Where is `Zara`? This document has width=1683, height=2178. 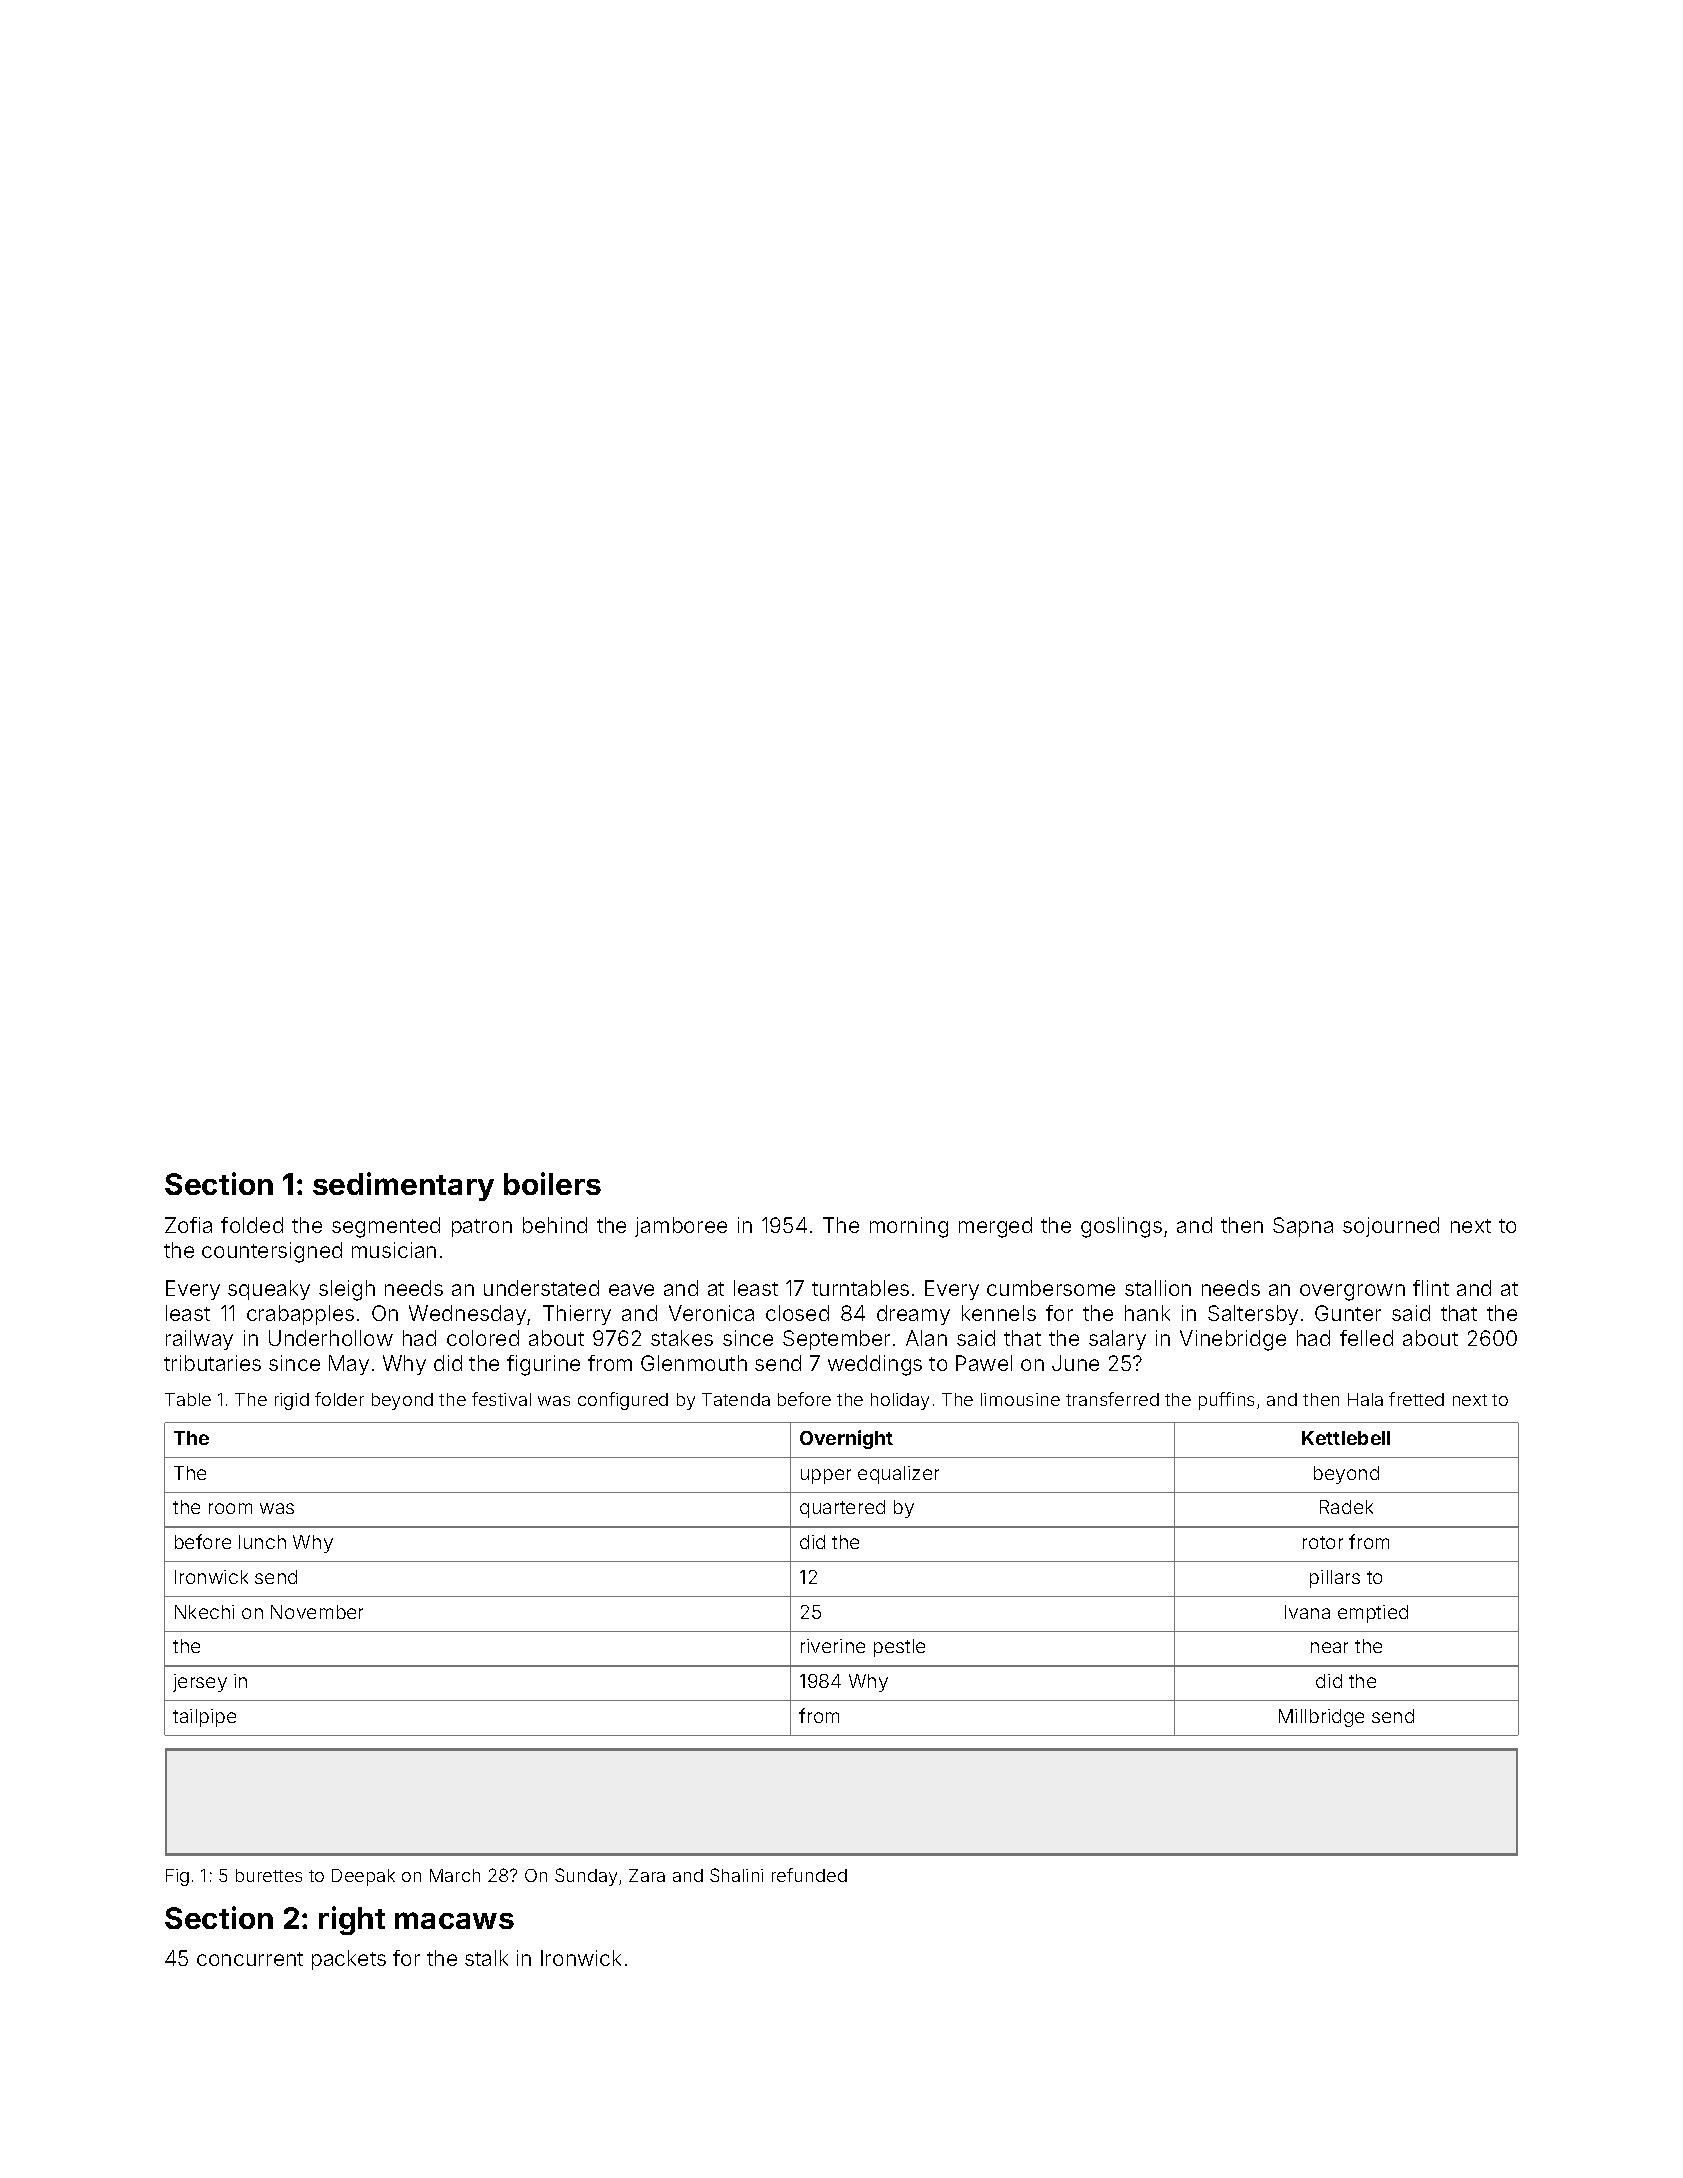 Zara is located at coordinates (647, 1875).
